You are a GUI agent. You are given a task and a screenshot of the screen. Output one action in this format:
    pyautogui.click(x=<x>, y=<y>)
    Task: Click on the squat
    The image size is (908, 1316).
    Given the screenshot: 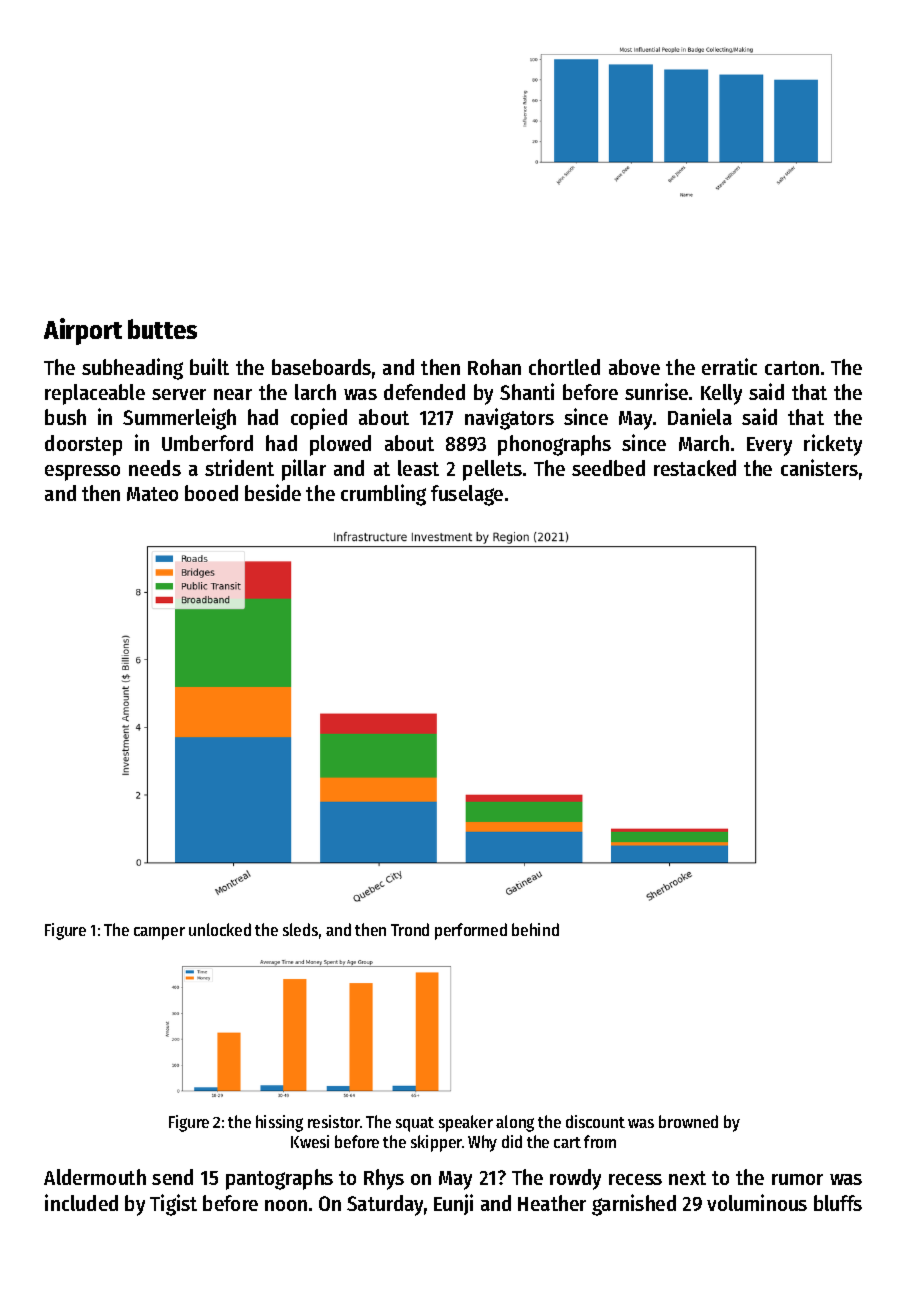 What is the action you would take?
    pyautogui.click(x=415, y=1124)
